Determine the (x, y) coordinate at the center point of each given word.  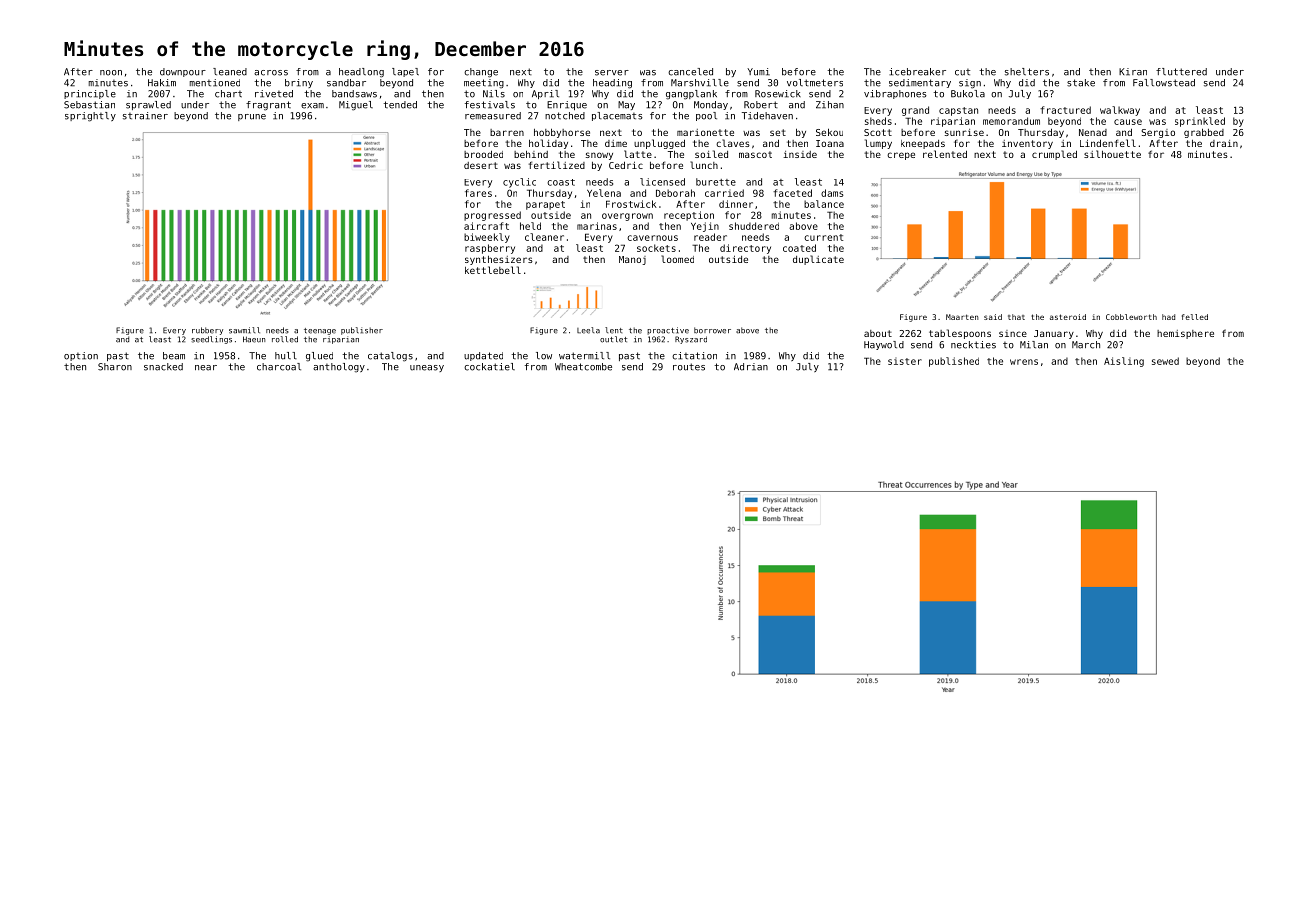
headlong (361, 73)
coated (799, 248)
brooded (483, 154)
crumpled (1054, 155)
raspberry (490, 249)
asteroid (1068, 317)
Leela (588, 330)
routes (689, 367)
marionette (705, 132)
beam (174, 356)
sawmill (244, 330)
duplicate (818, 260)
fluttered (1181, 72)
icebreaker (917, 72)
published (954, 362)
